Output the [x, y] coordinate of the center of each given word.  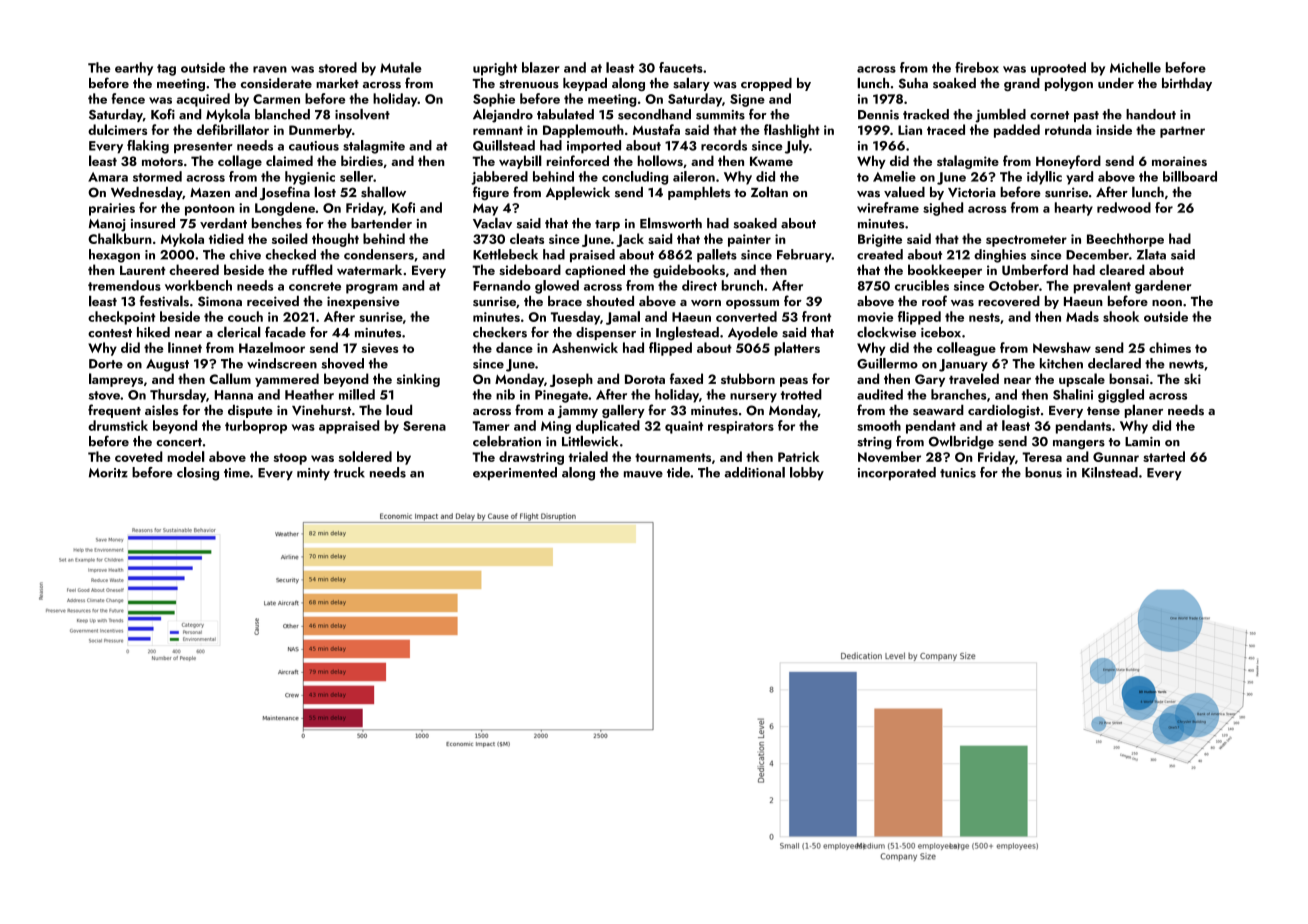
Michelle [1135, 67]
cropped [766, 84]
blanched [282, 114]
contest [110, 333]
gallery [623, 411]
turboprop [256, 427]
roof [934, 300]
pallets [717, 256]
